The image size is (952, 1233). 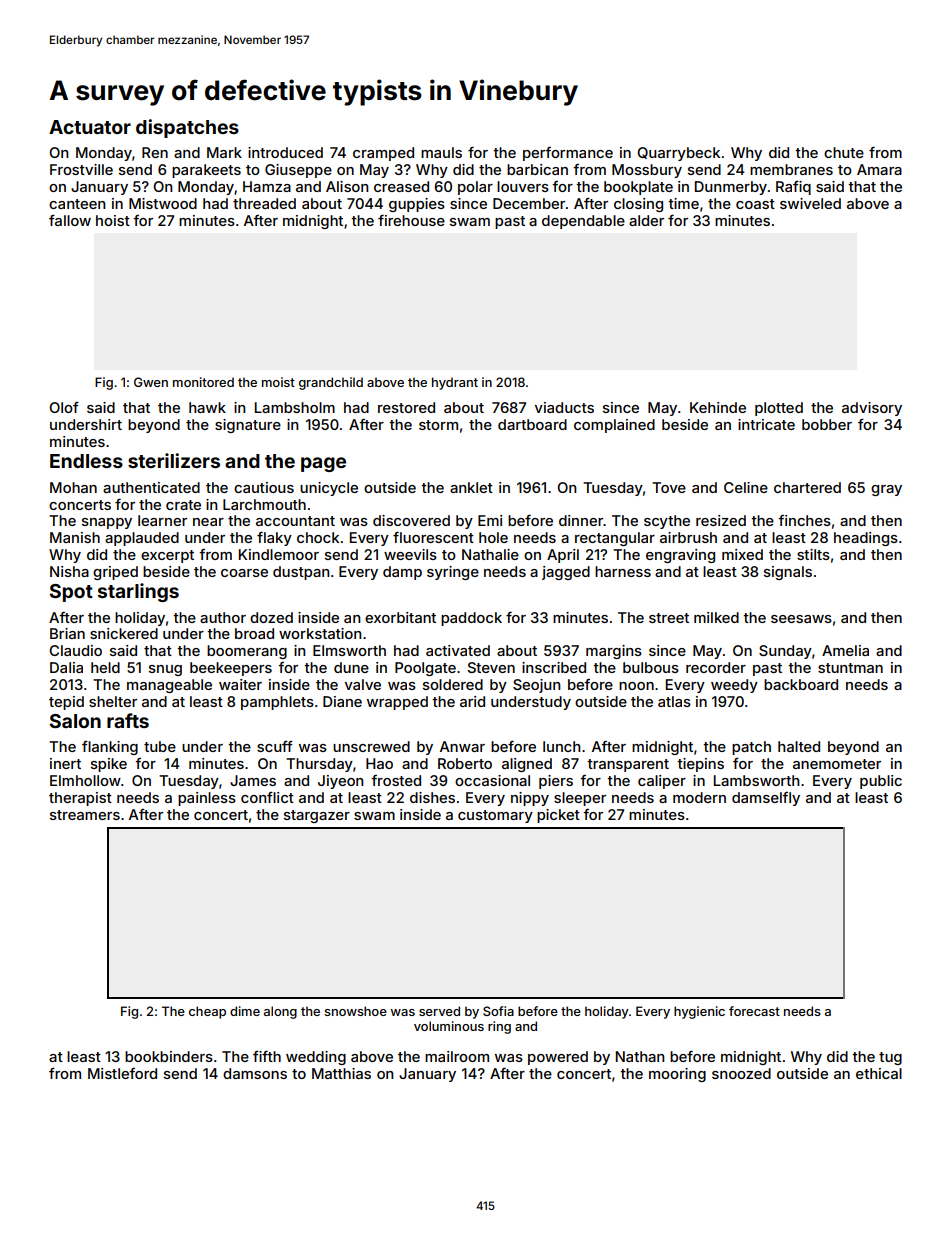 I want to click on Mistwood, so click(x=163, y=203).
